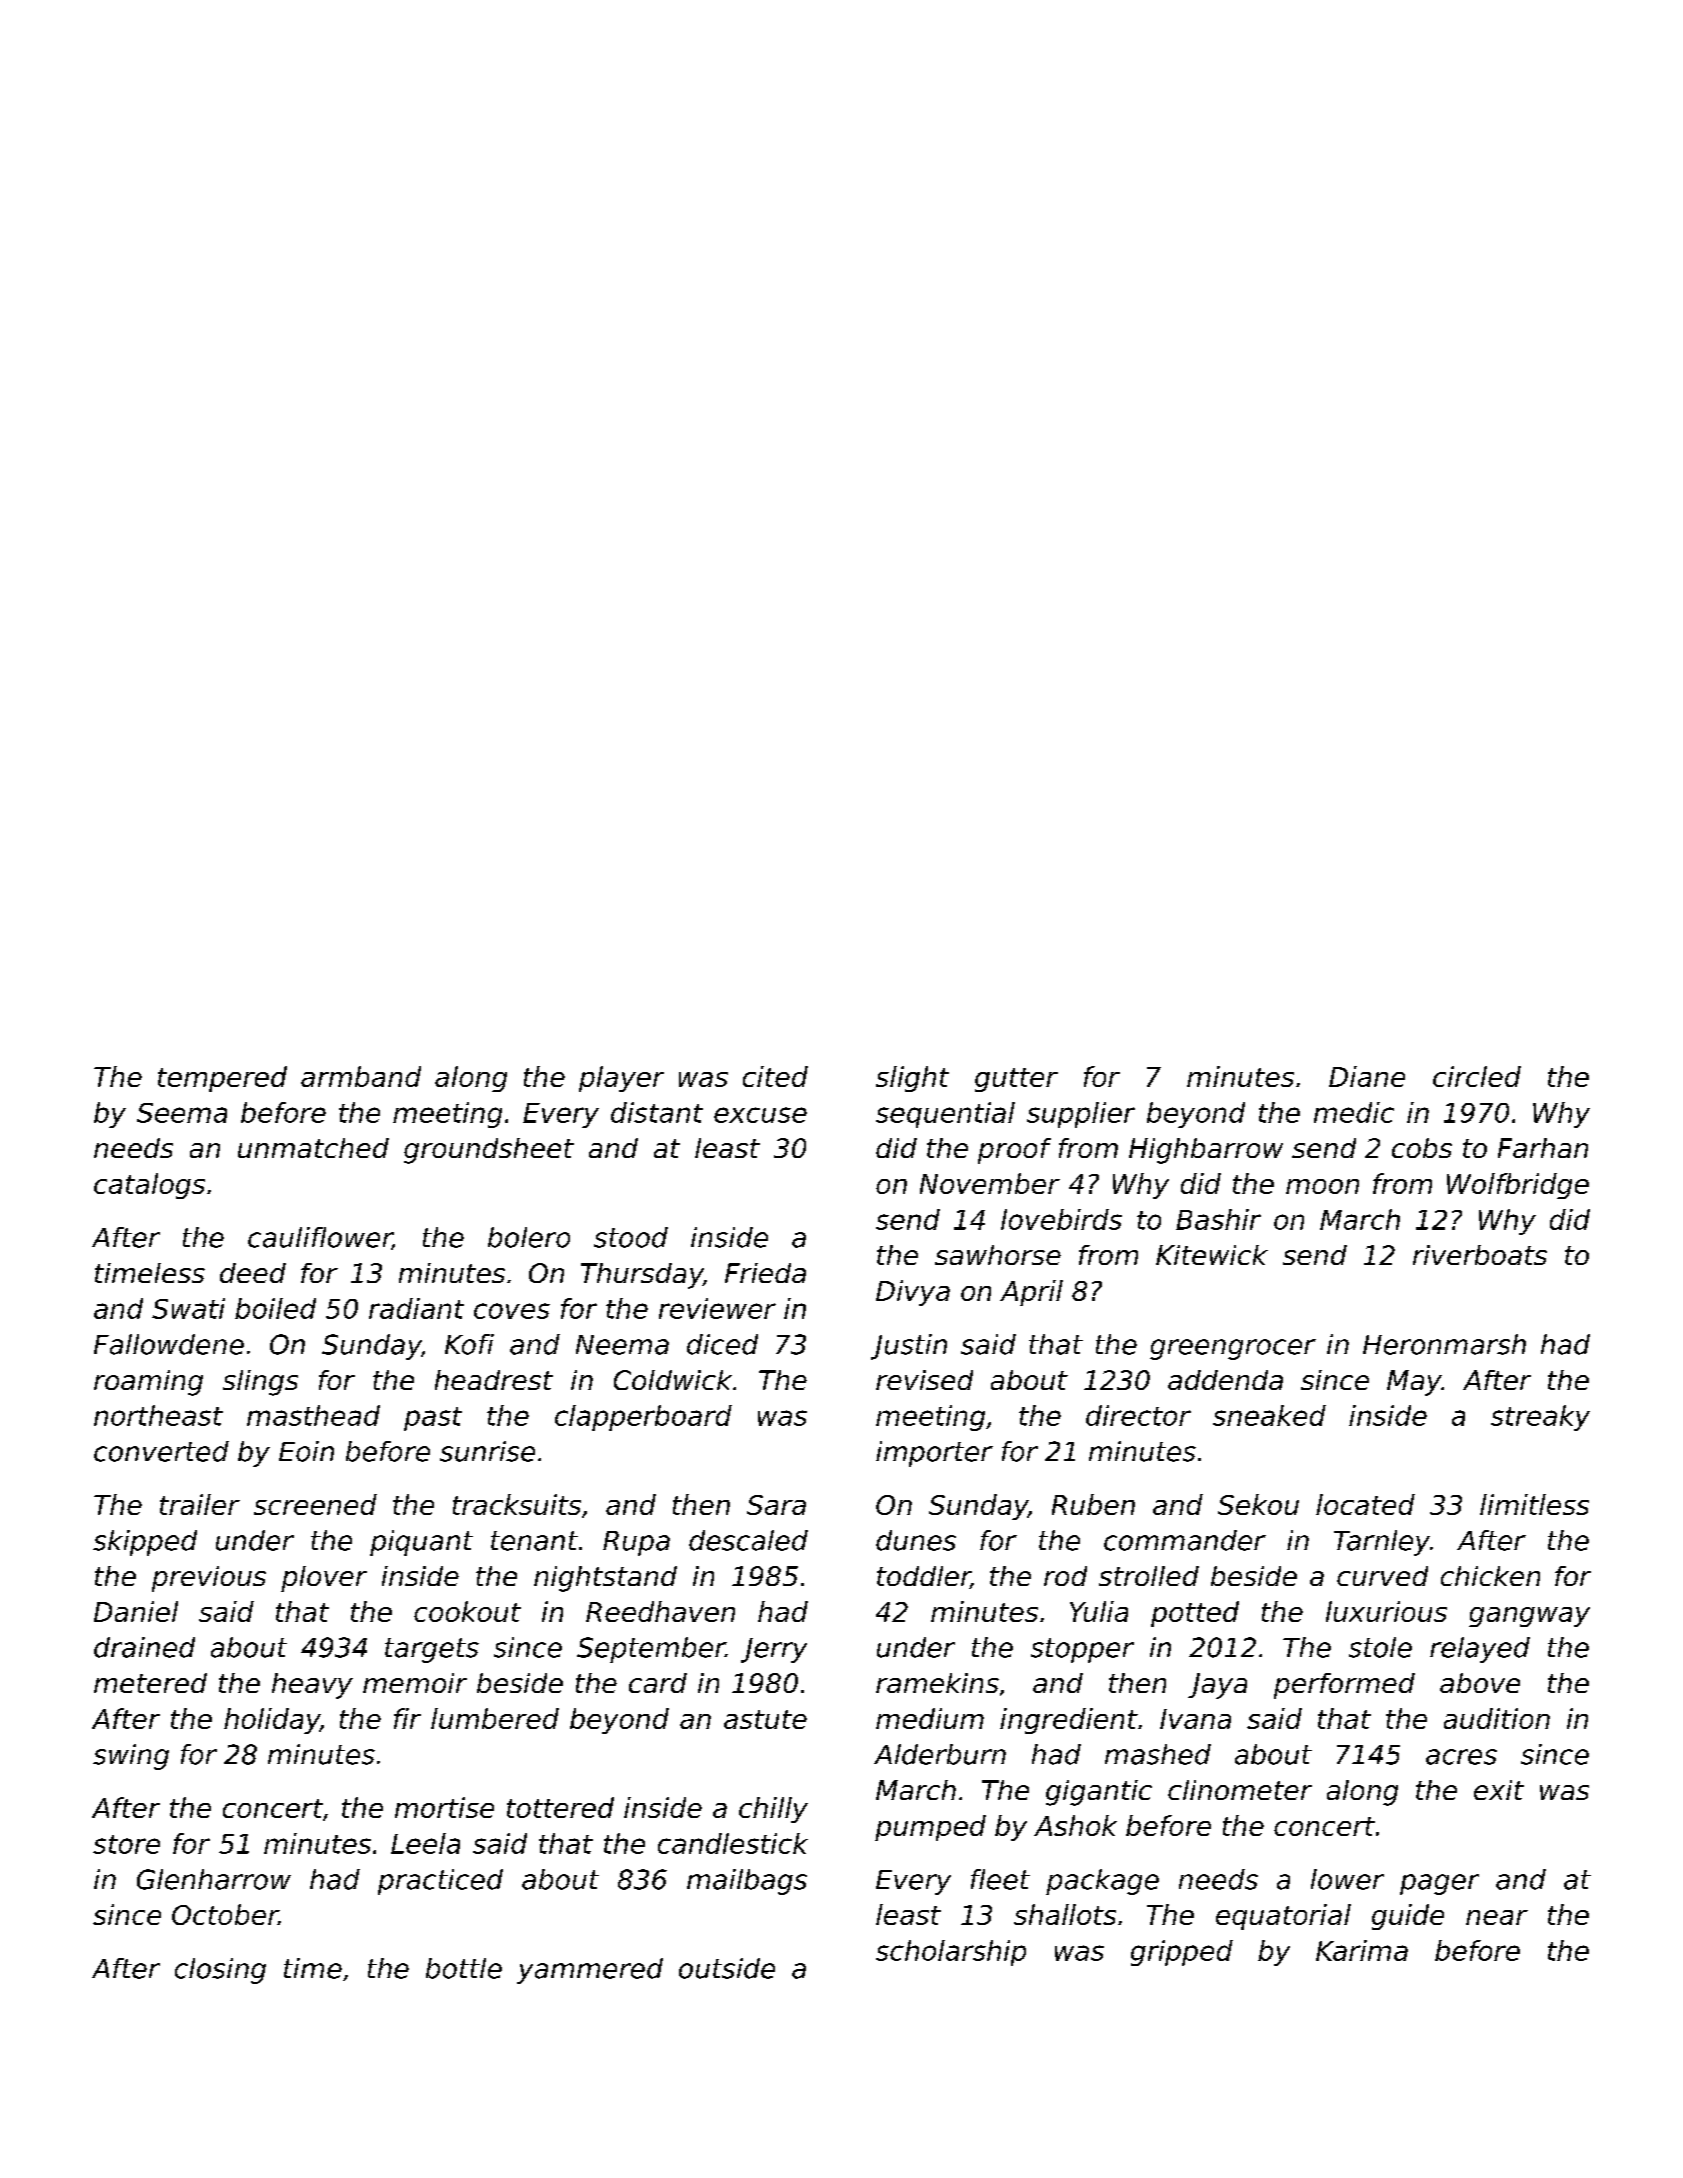 This screenshot has height=2178, width=1683. I want to click on riverboats, so click(1480, 1255).
